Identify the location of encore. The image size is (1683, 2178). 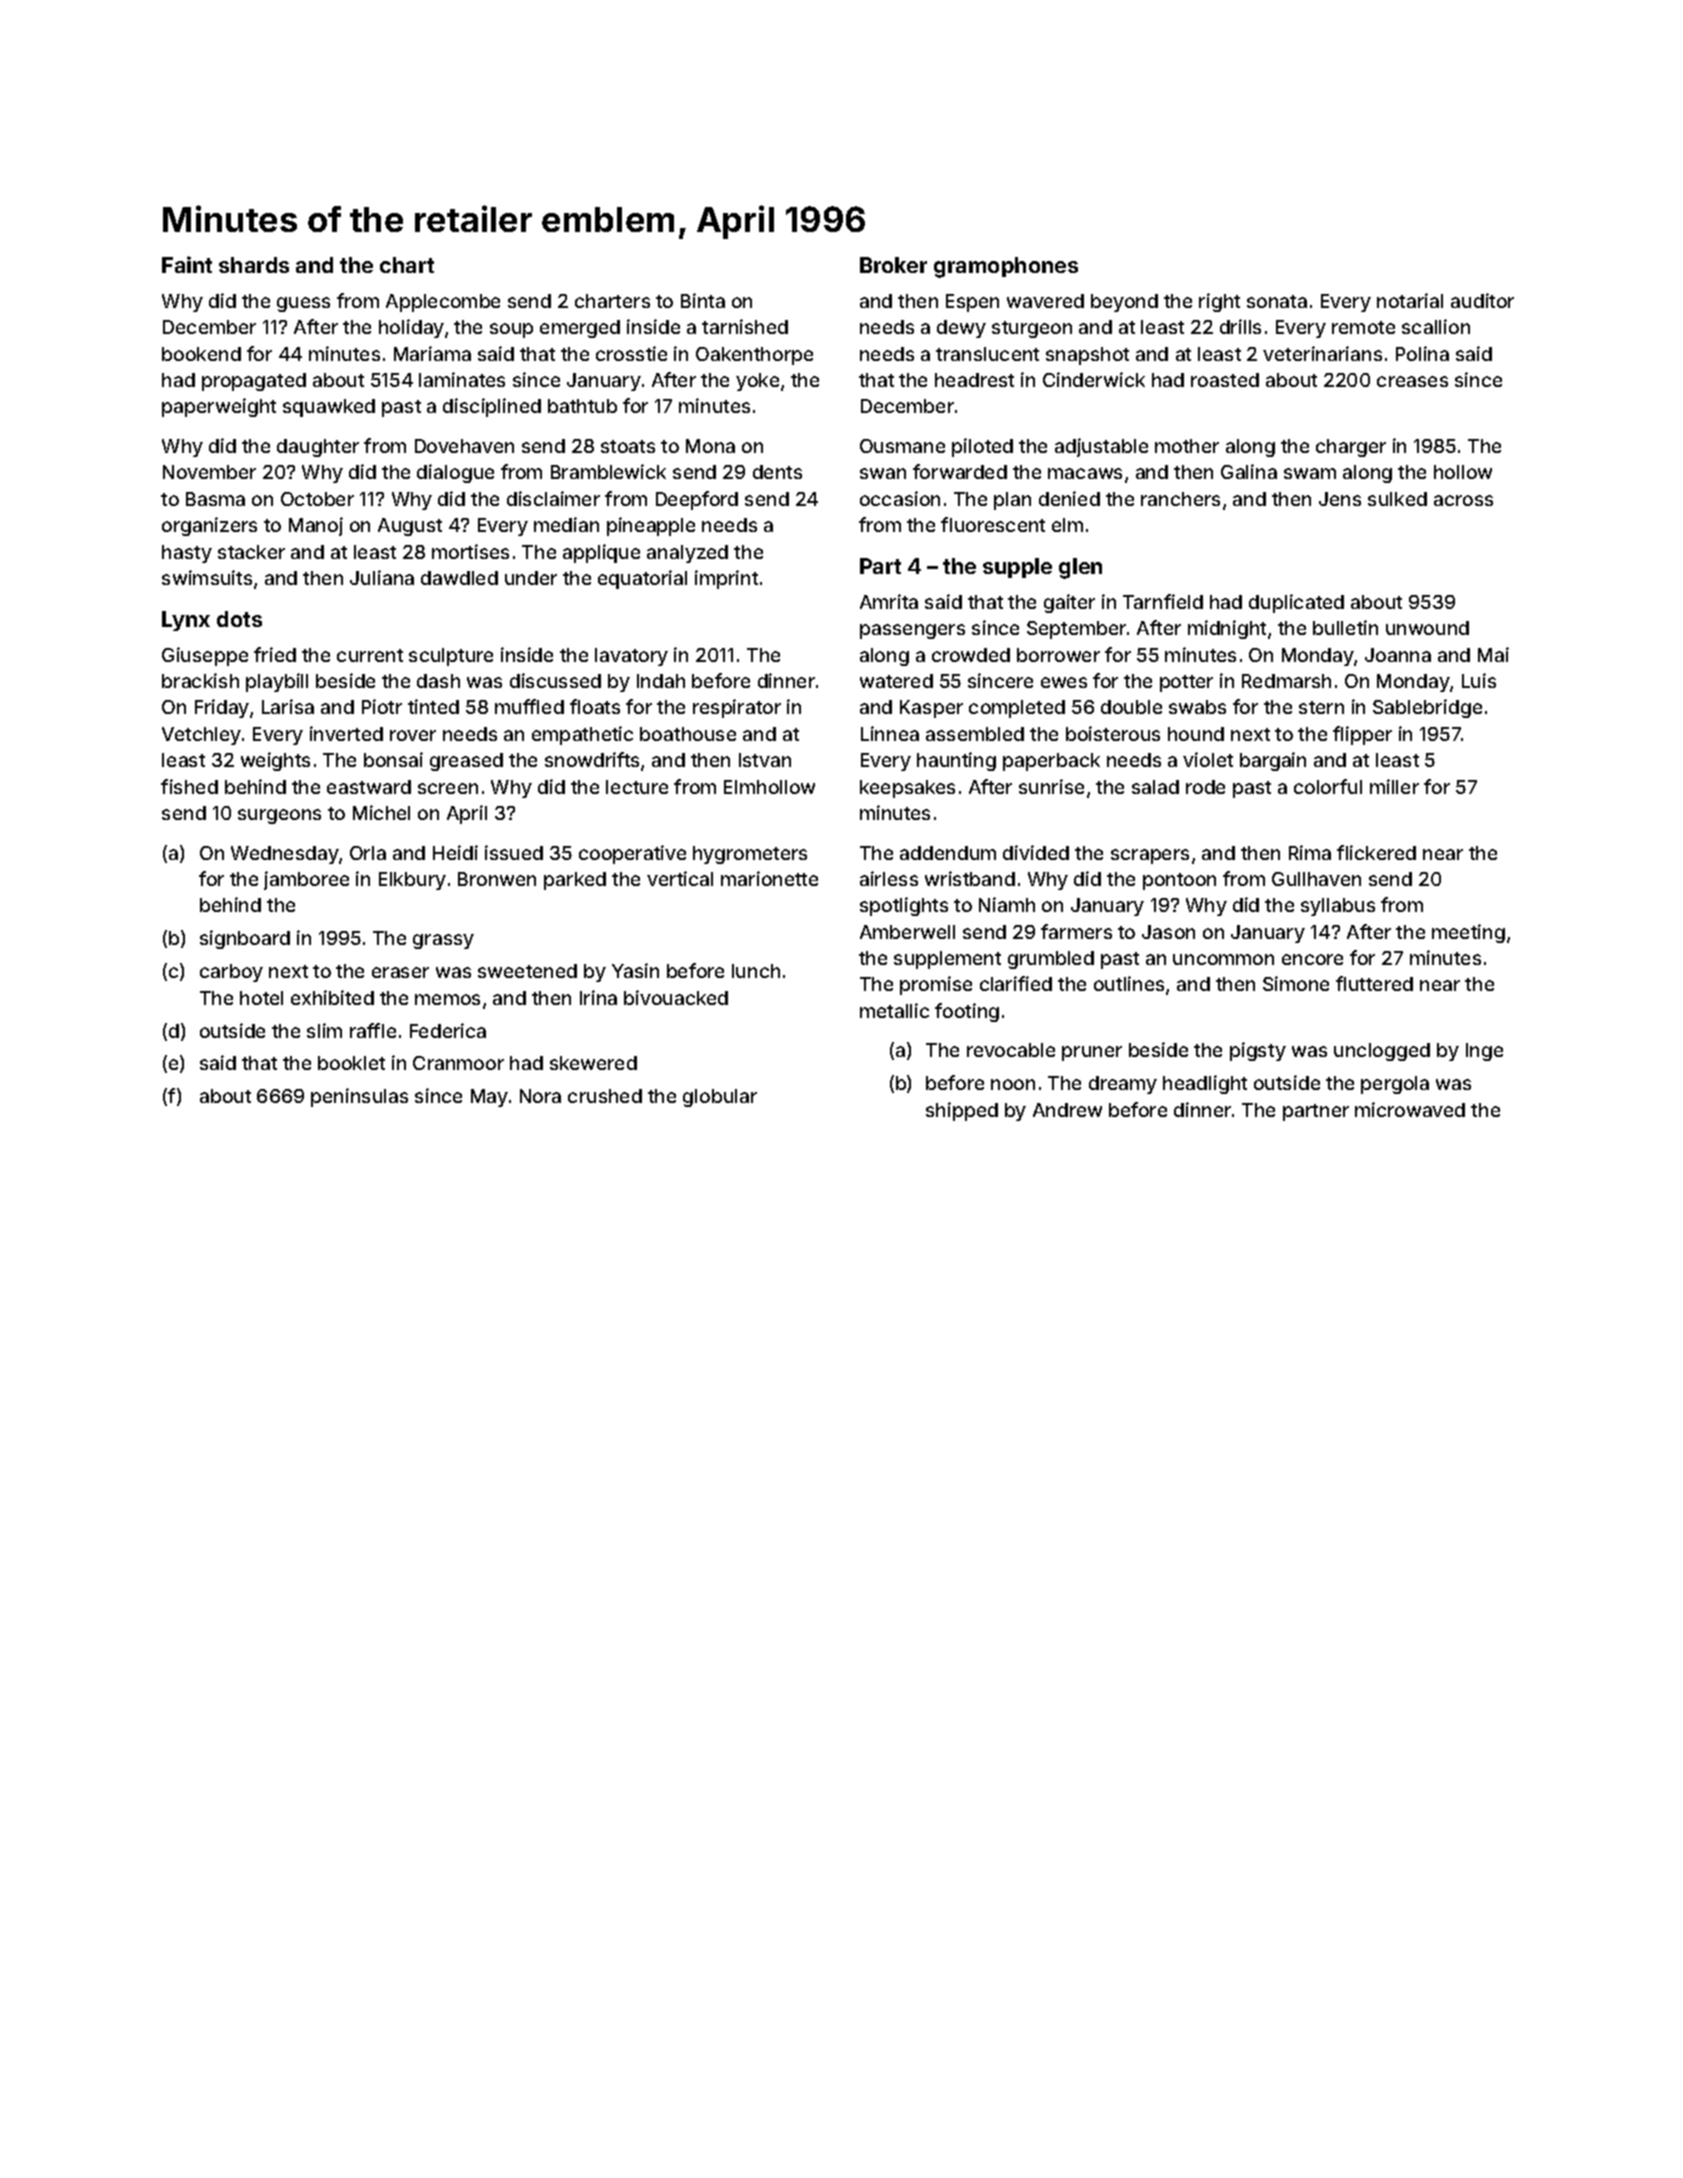
(1312, 959).
